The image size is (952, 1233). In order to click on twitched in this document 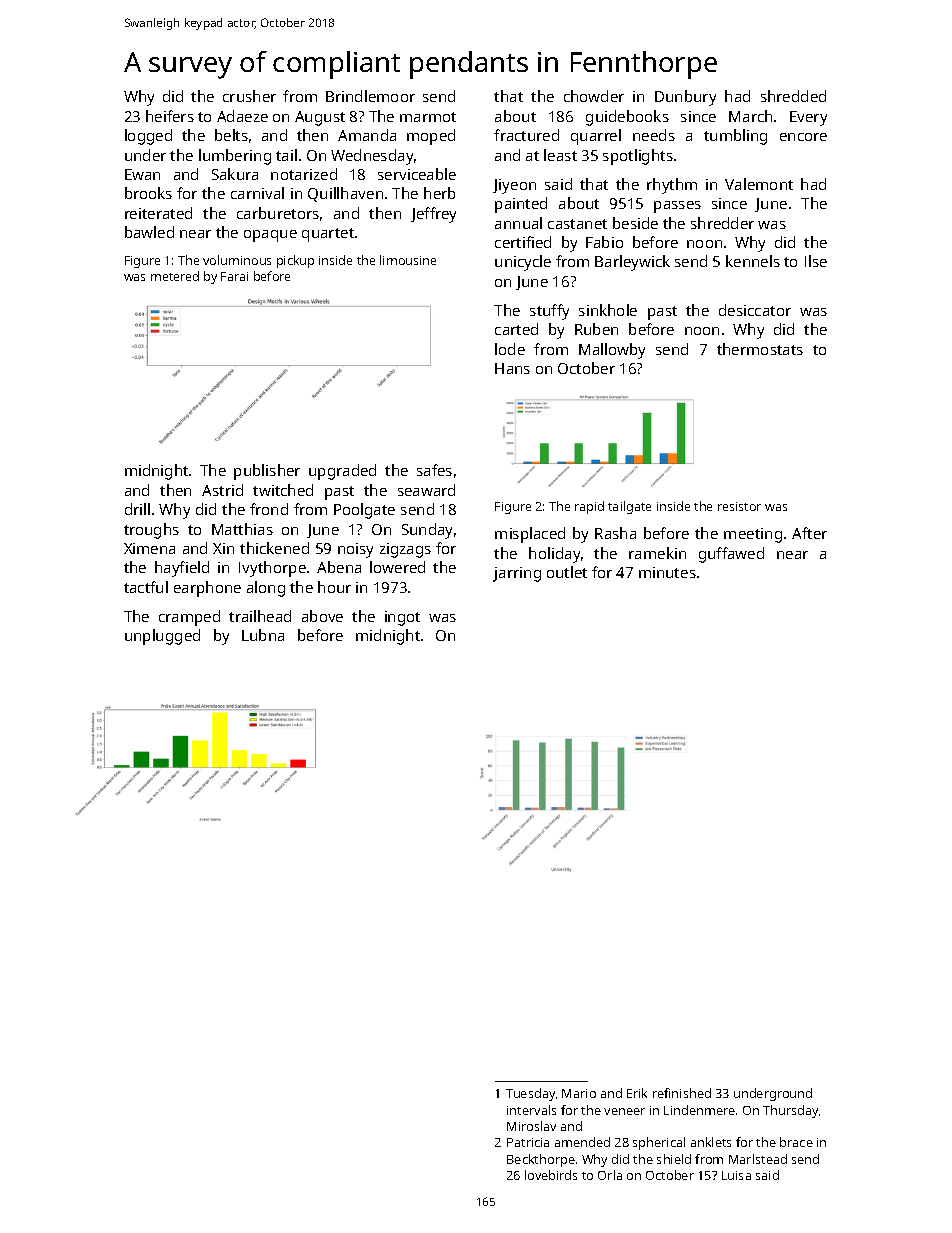, I will do `click(283, 490)`.
